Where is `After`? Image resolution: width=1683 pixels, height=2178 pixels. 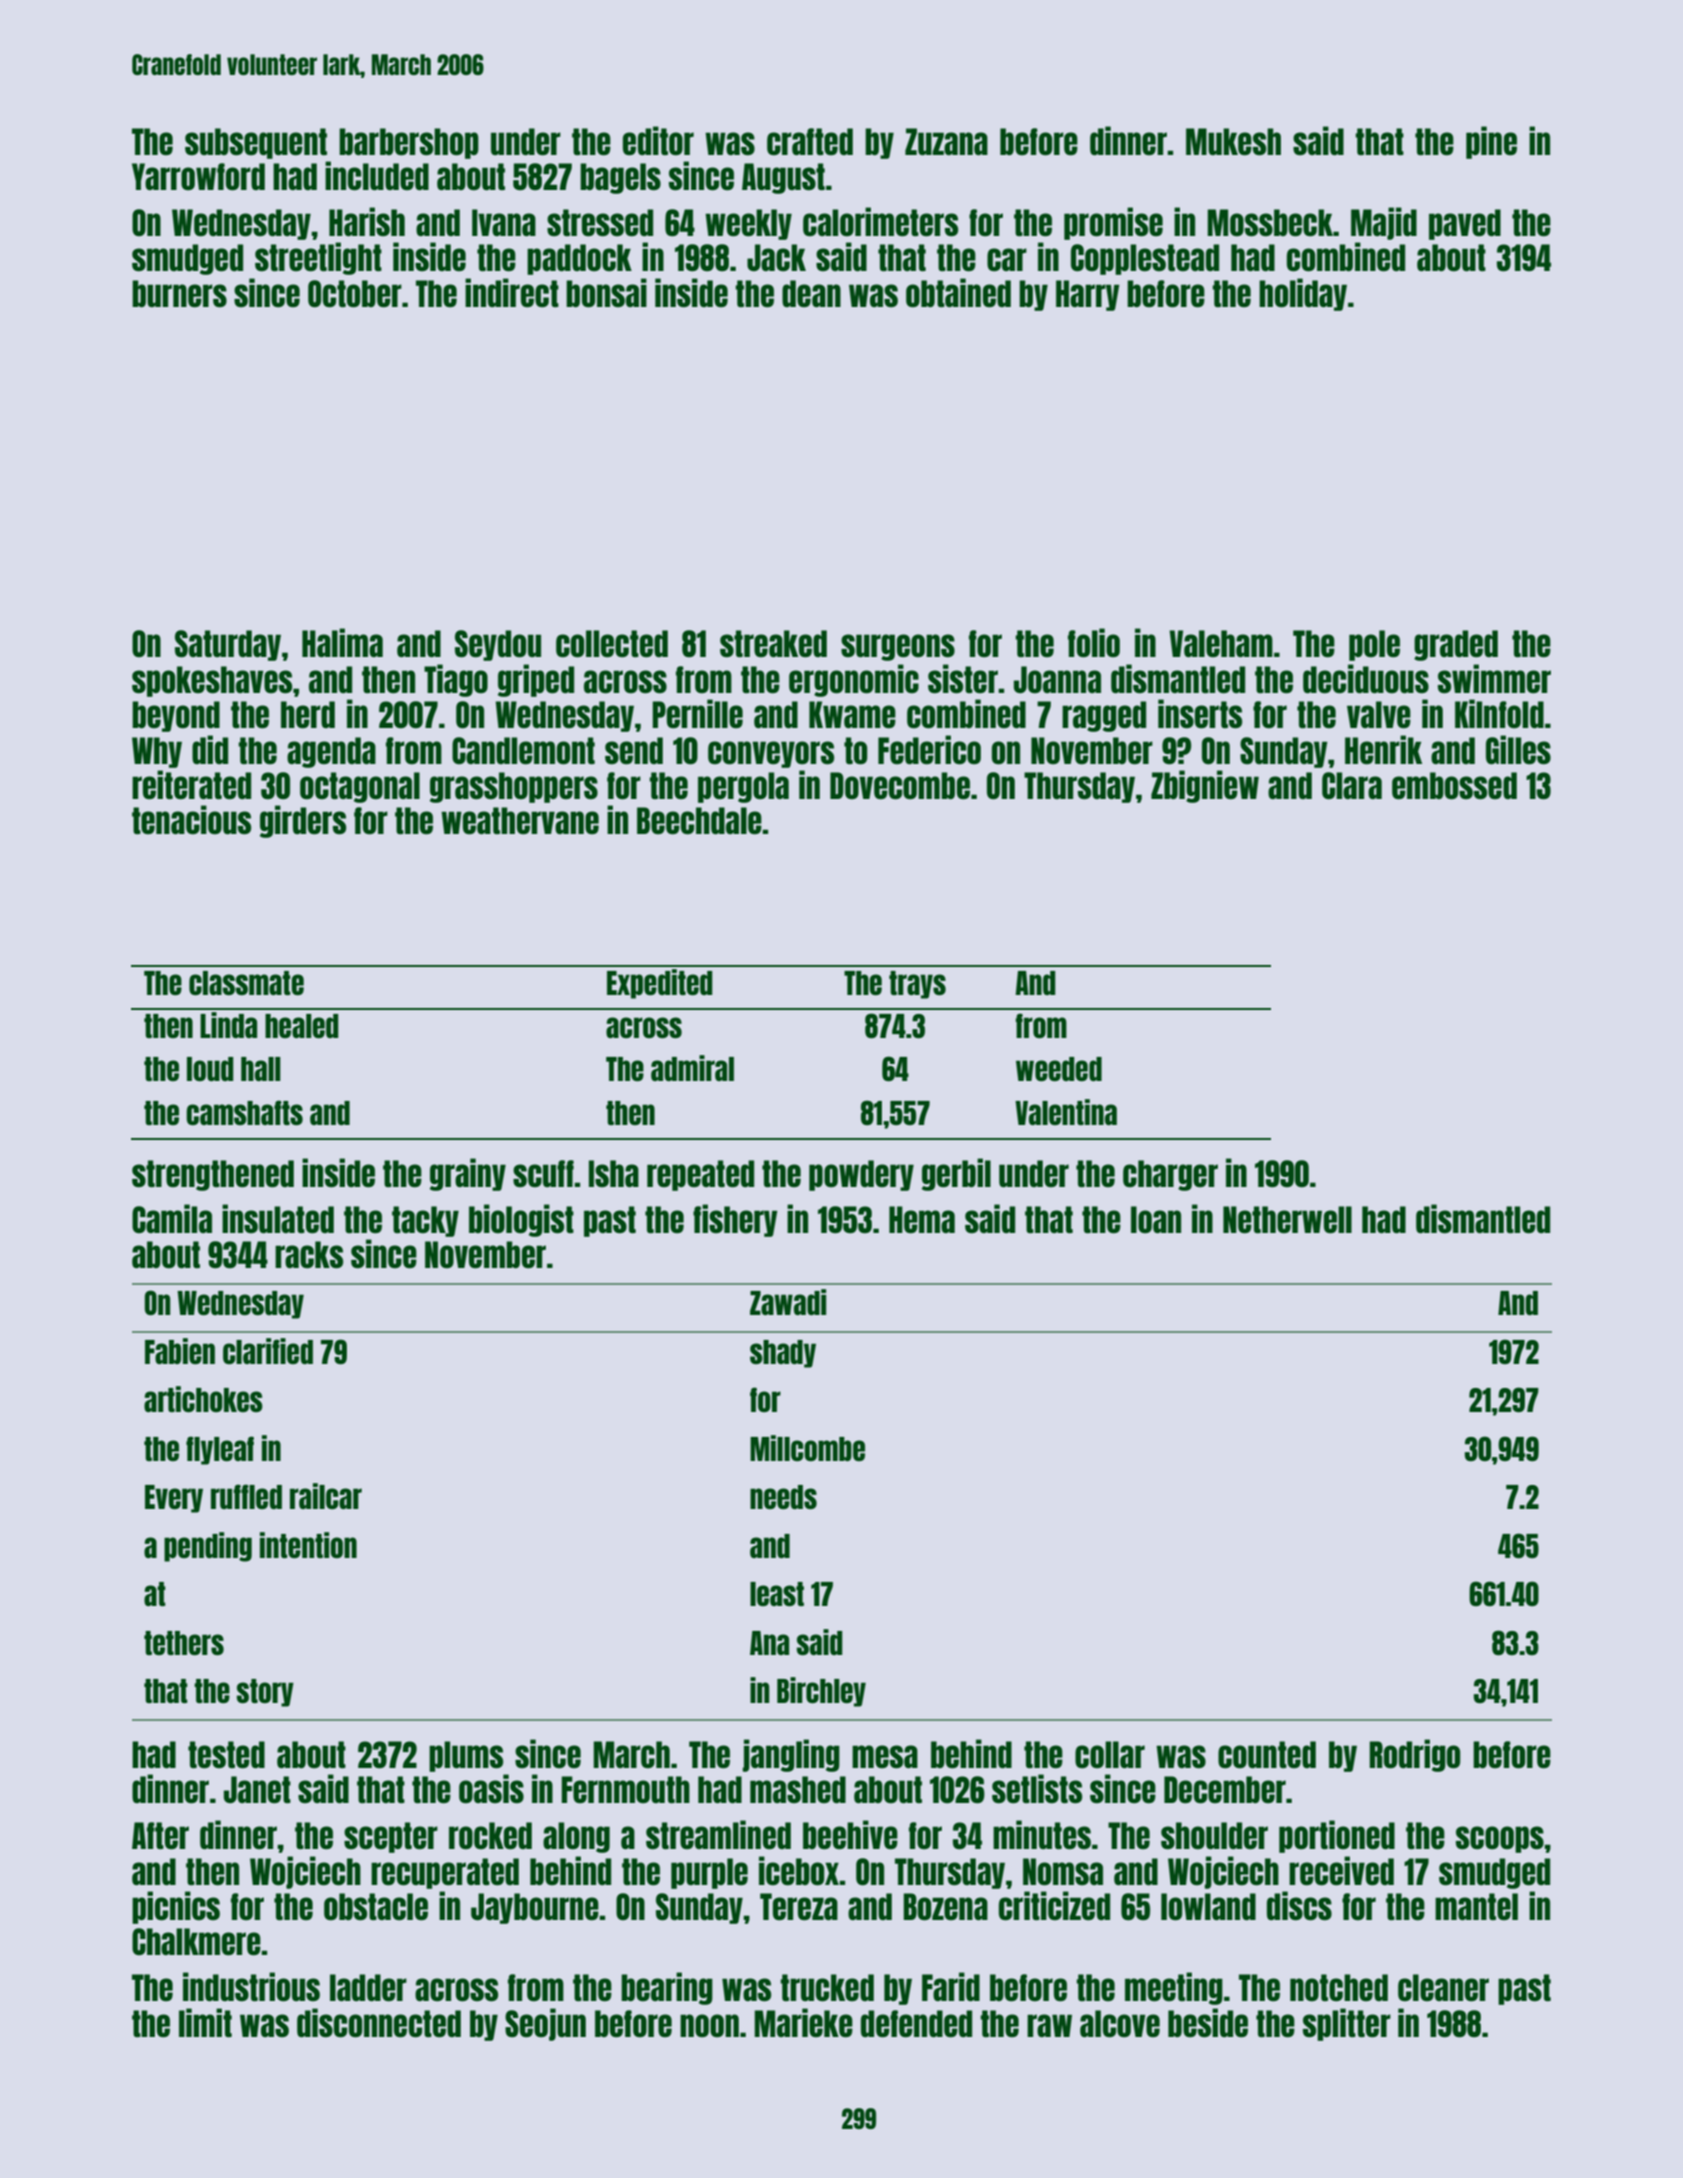 After is located at coordinates (160, 1836).
